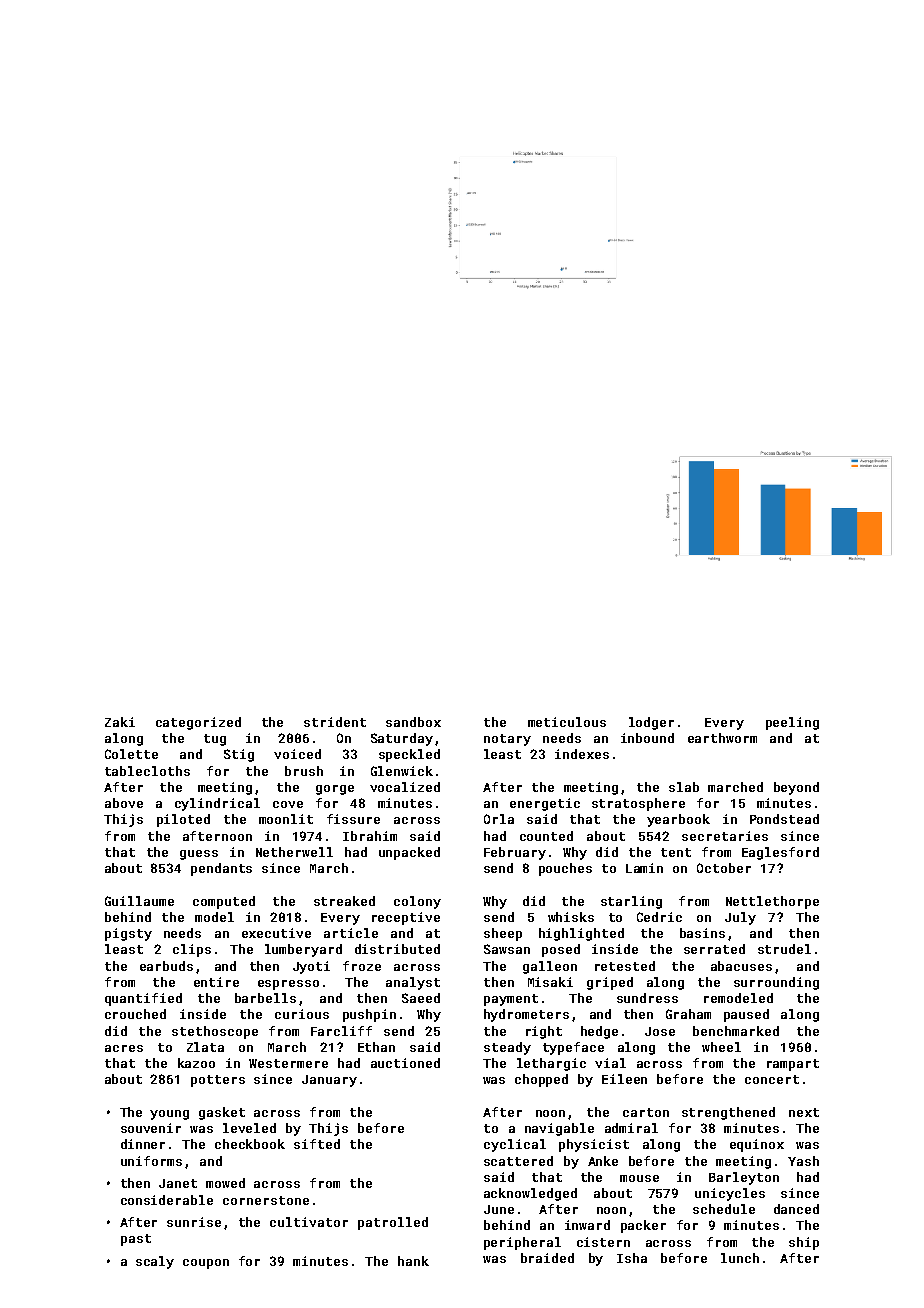  What do you see at coordinates (526, 1015) in the screenshot?
I see `hydrometers` at bounding box center [526, 1015].
